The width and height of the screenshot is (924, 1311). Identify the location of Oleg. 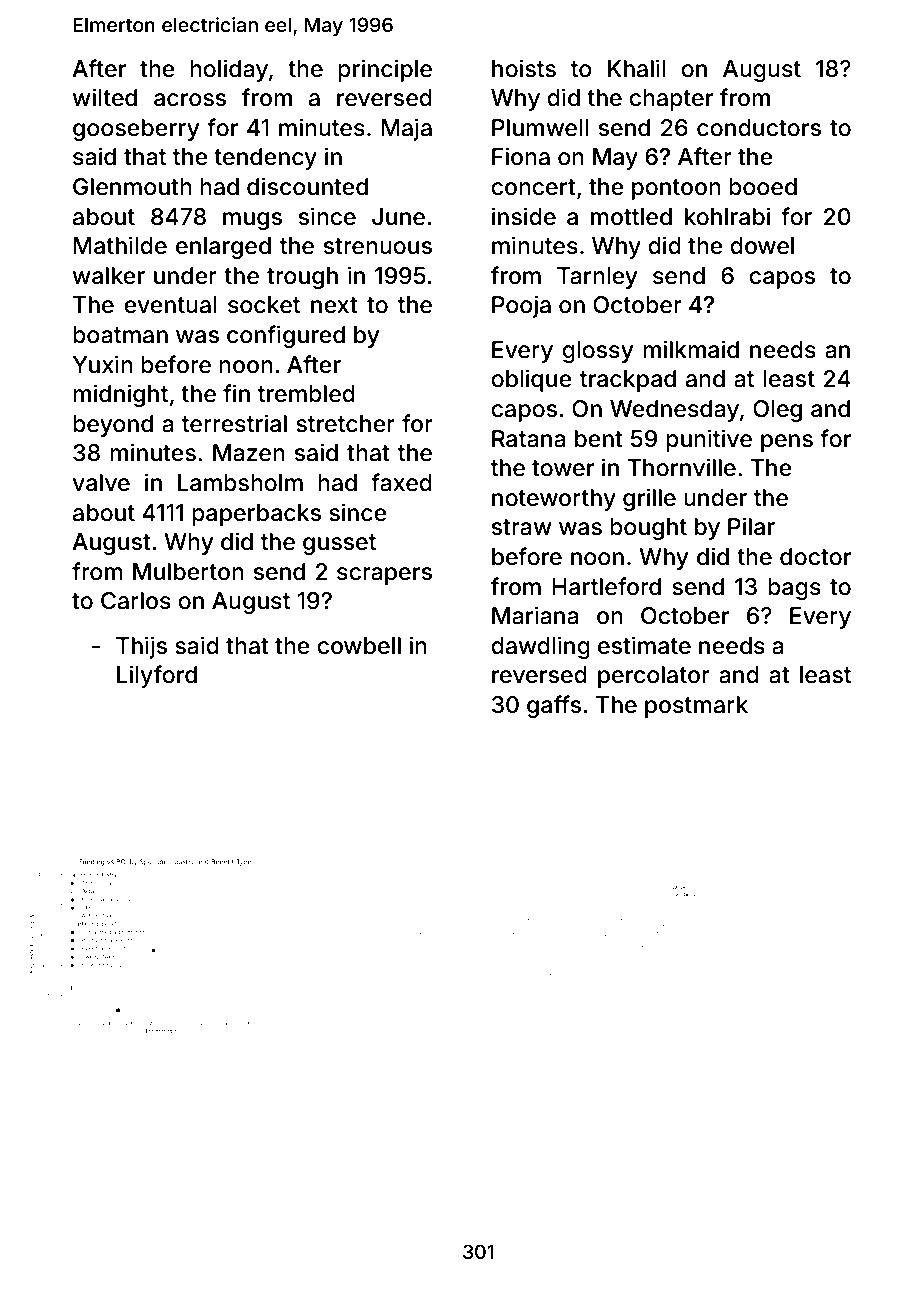
(777, 411).
